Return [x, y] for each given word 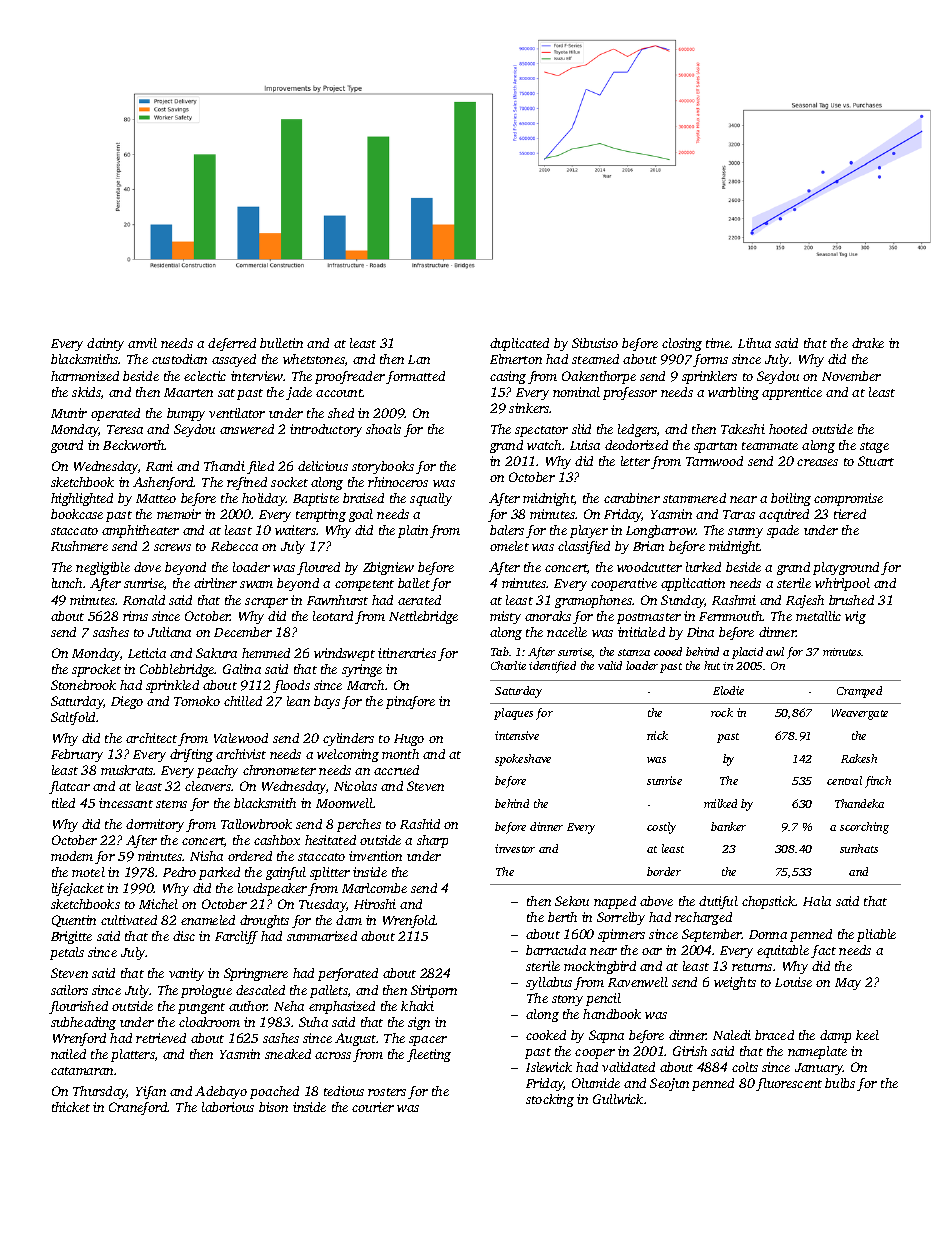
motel [88, 872]
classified [584, 547]
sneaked [288, 1054]
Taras [739, 514]
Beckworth [134, 445]
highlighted [82, 499]
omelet [509, 546]
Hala [817, 901]
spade [783, 531]
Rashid [420, 824]
